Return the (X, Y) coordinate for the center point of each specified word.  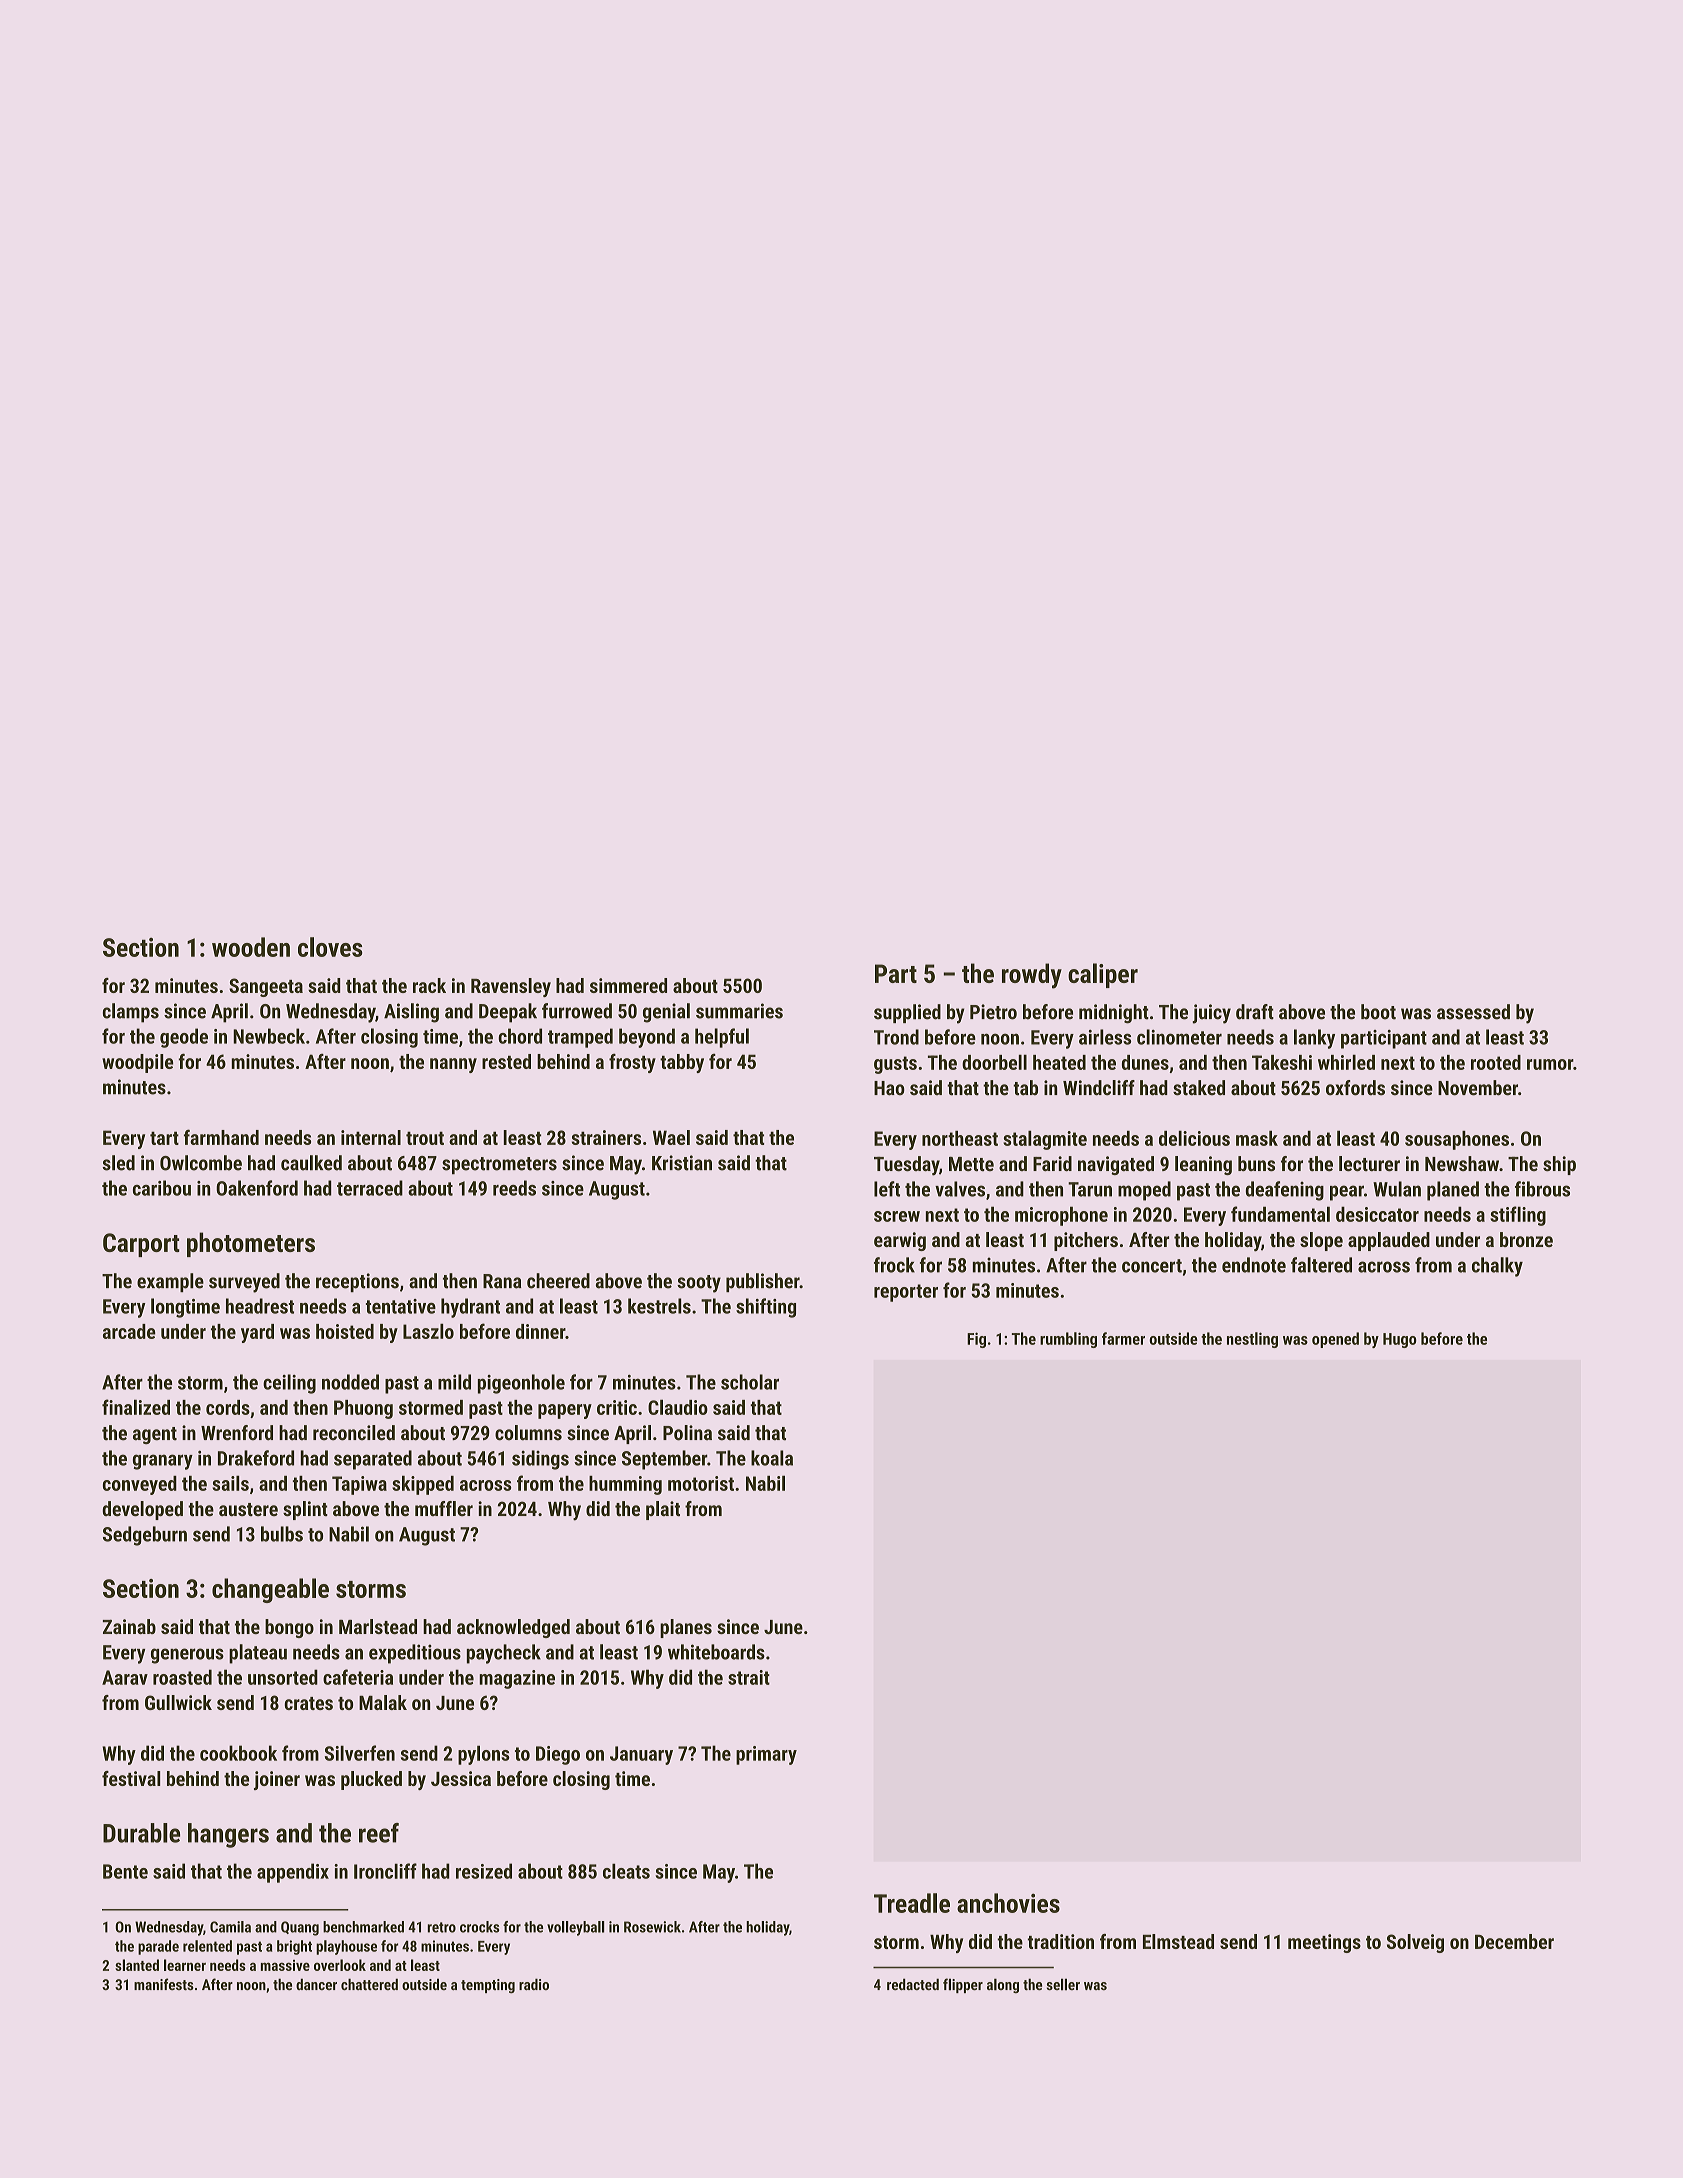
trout (425, 1138)
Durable (141, 1833)
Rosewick (652, 1927)
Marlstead (378, 1626)
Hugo (1400, 1340)
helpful (722, 1038)
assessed (1473, 1012)
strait (749, 1677)
